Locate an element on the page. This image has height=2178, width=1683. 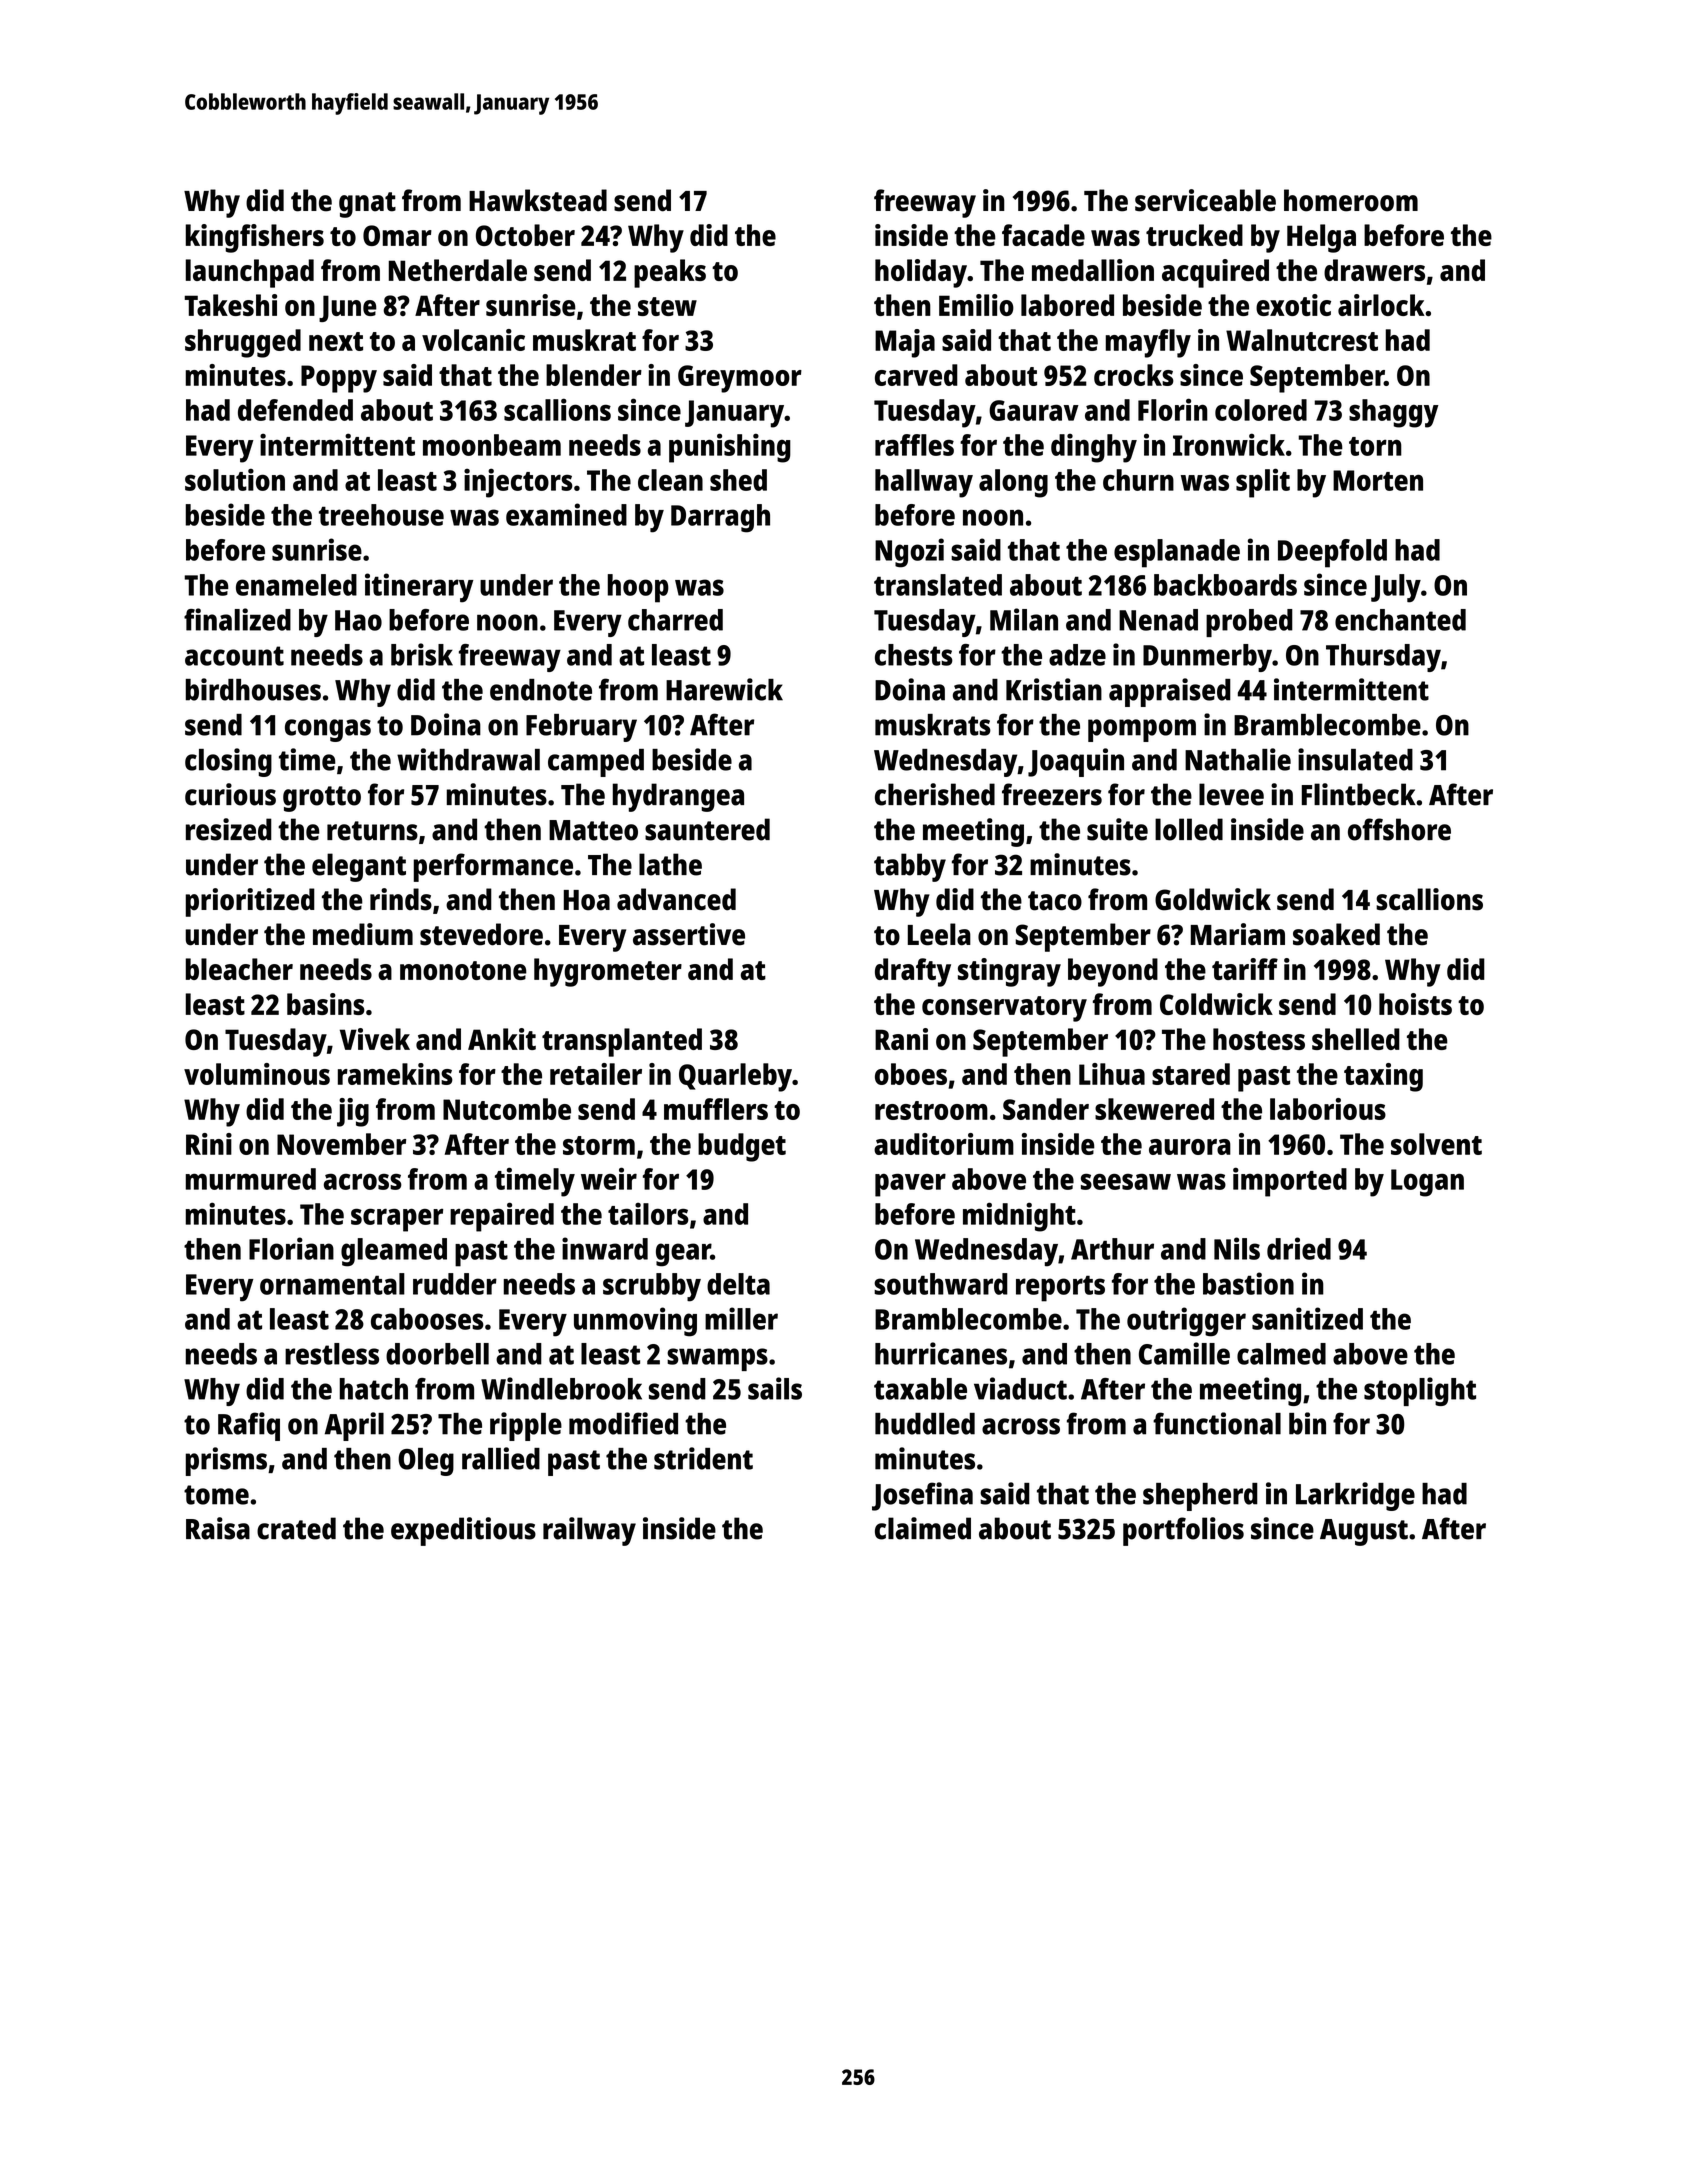
Emilio is located at coordinates (976, 305).
